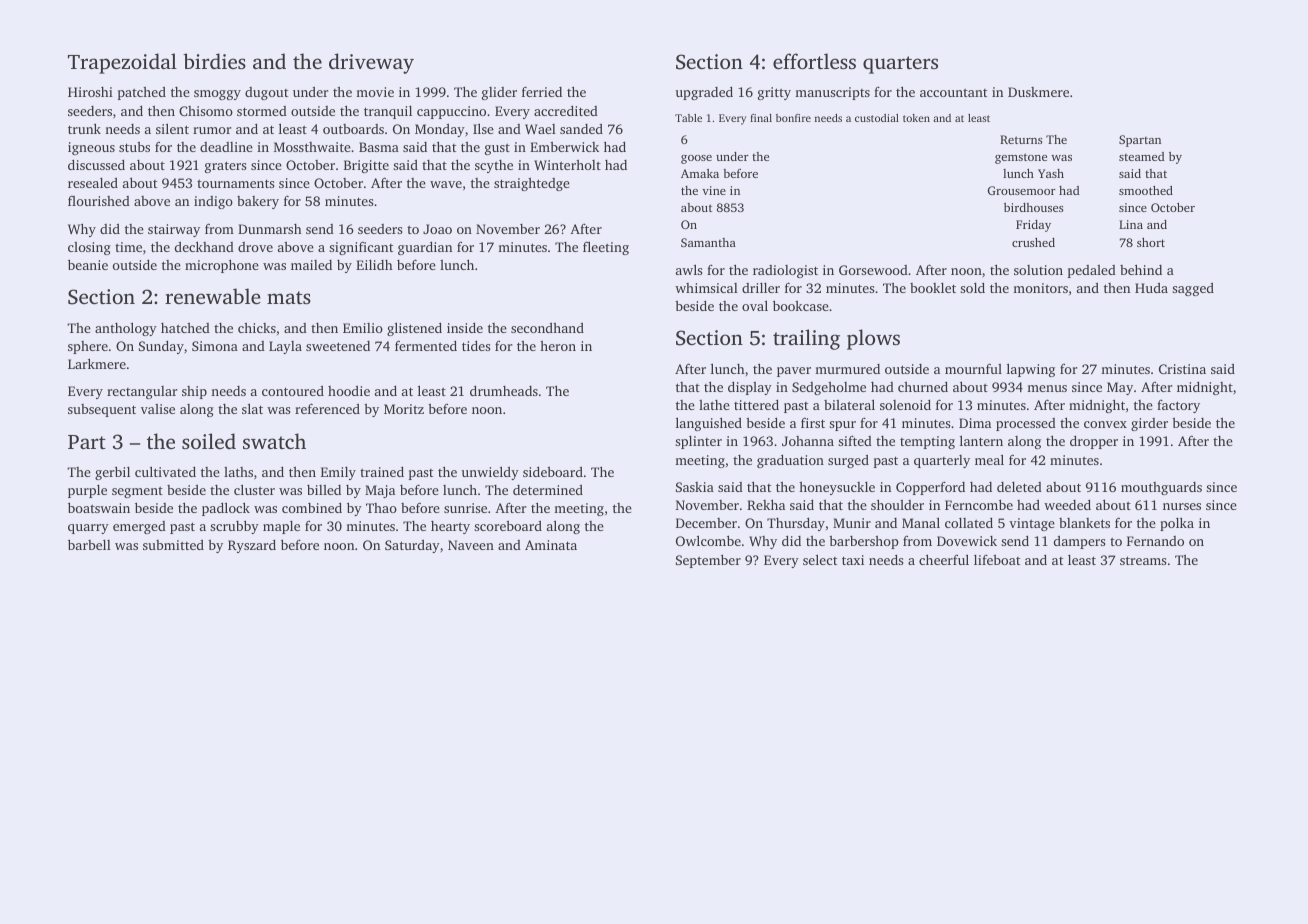 The height and width of the page is (924, 1308). I want to click on fleeting, so click(606, 248).
